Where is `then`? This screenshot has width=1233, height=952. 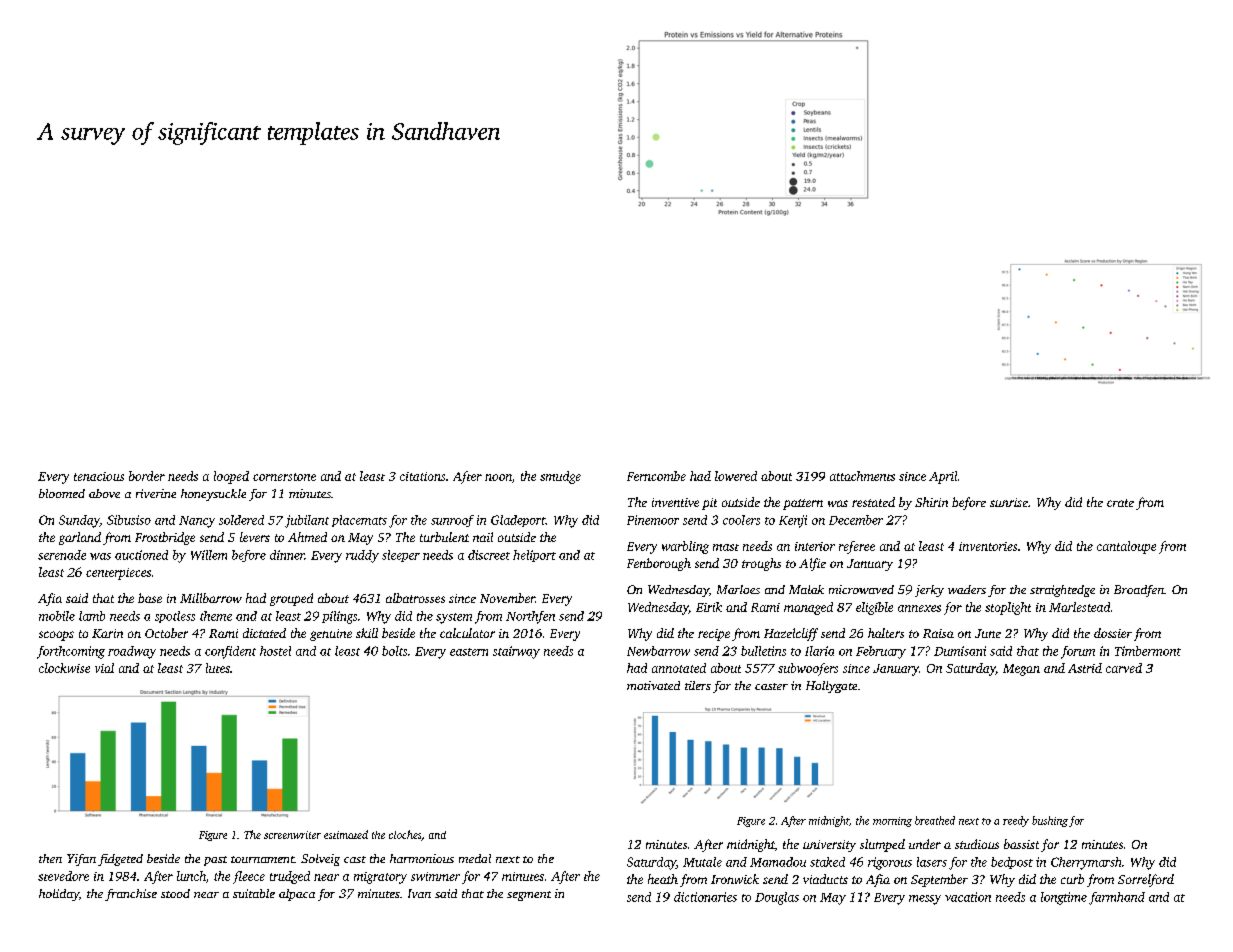
then is located at coordinates (50, 858).
